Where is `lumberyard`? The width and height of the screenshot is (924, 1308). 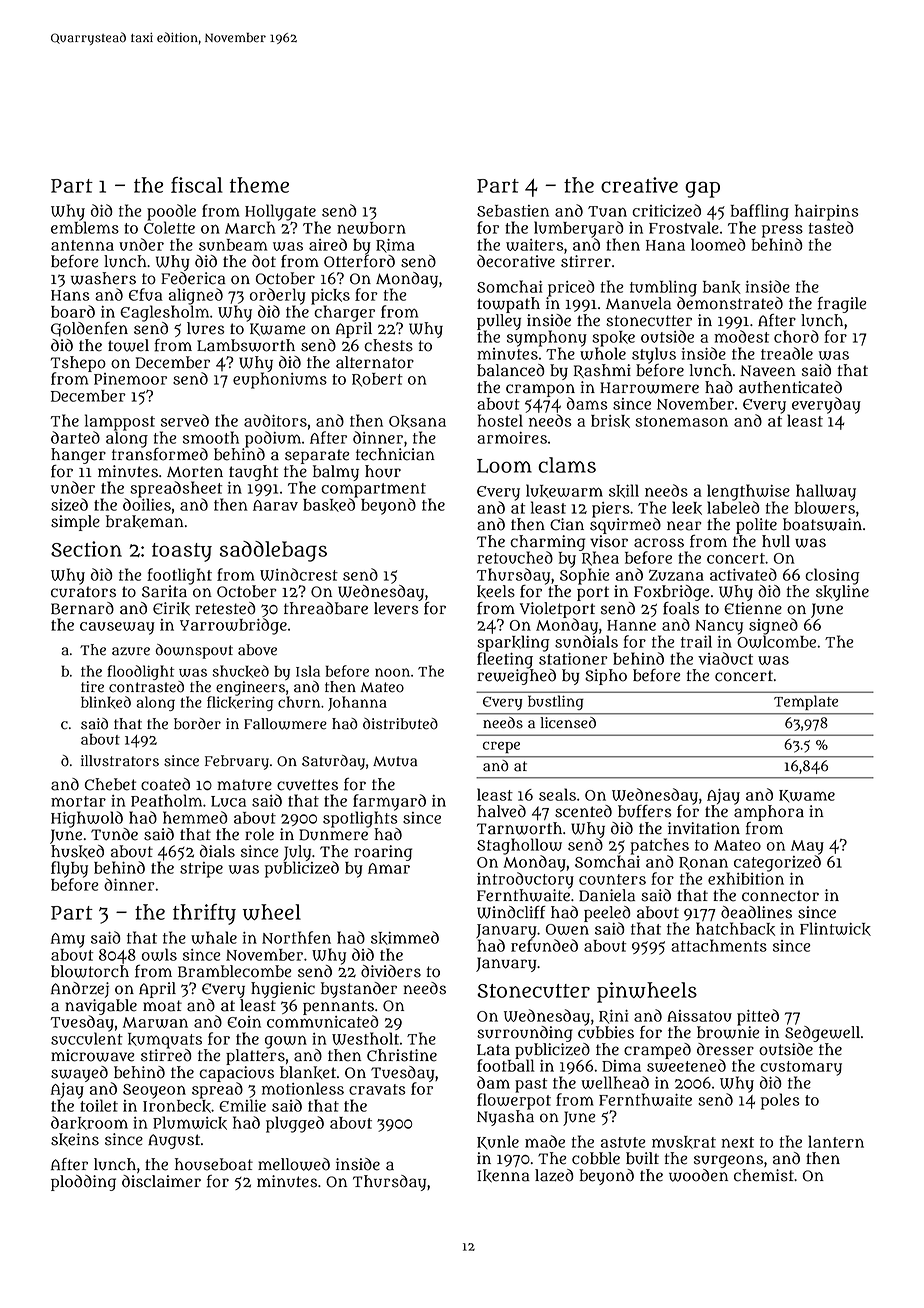 lumberyard is located at coordinates (579, 229).
